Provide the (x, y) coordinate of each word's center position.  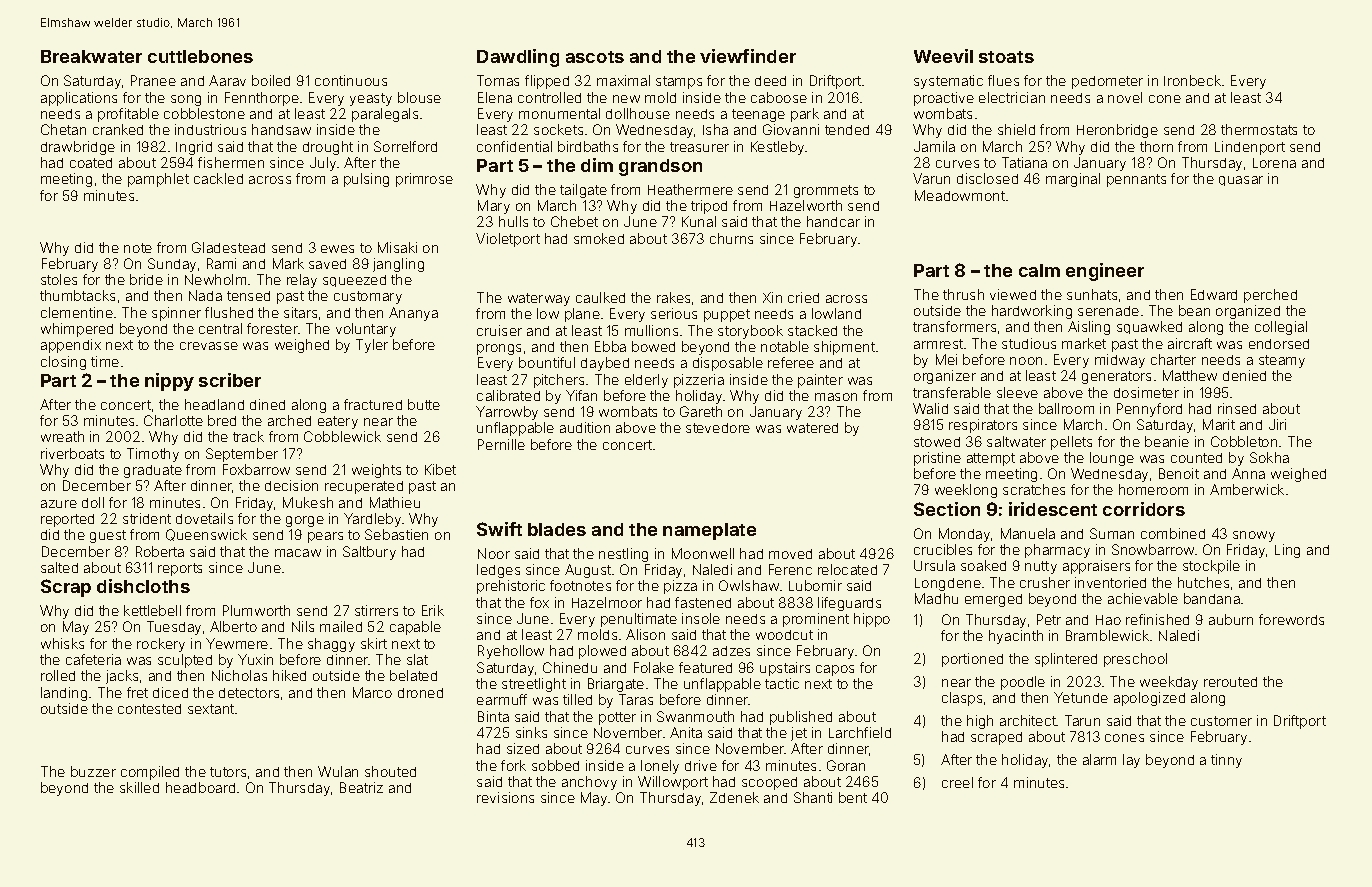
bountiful (547, 362)
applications (79, 99)
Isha (715, 129)
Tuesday (174, 628)
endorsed (1279, 344)
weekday (1169, 683)
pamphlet (158, 180)
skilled (139, 787)
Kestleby (778, 148)
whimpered (77, 330)
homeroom (1153, 489)
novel (1125, 97)
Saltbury (369, 553)
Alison (645, 634)
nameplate (709, 531)
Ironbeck (1192, 80)
